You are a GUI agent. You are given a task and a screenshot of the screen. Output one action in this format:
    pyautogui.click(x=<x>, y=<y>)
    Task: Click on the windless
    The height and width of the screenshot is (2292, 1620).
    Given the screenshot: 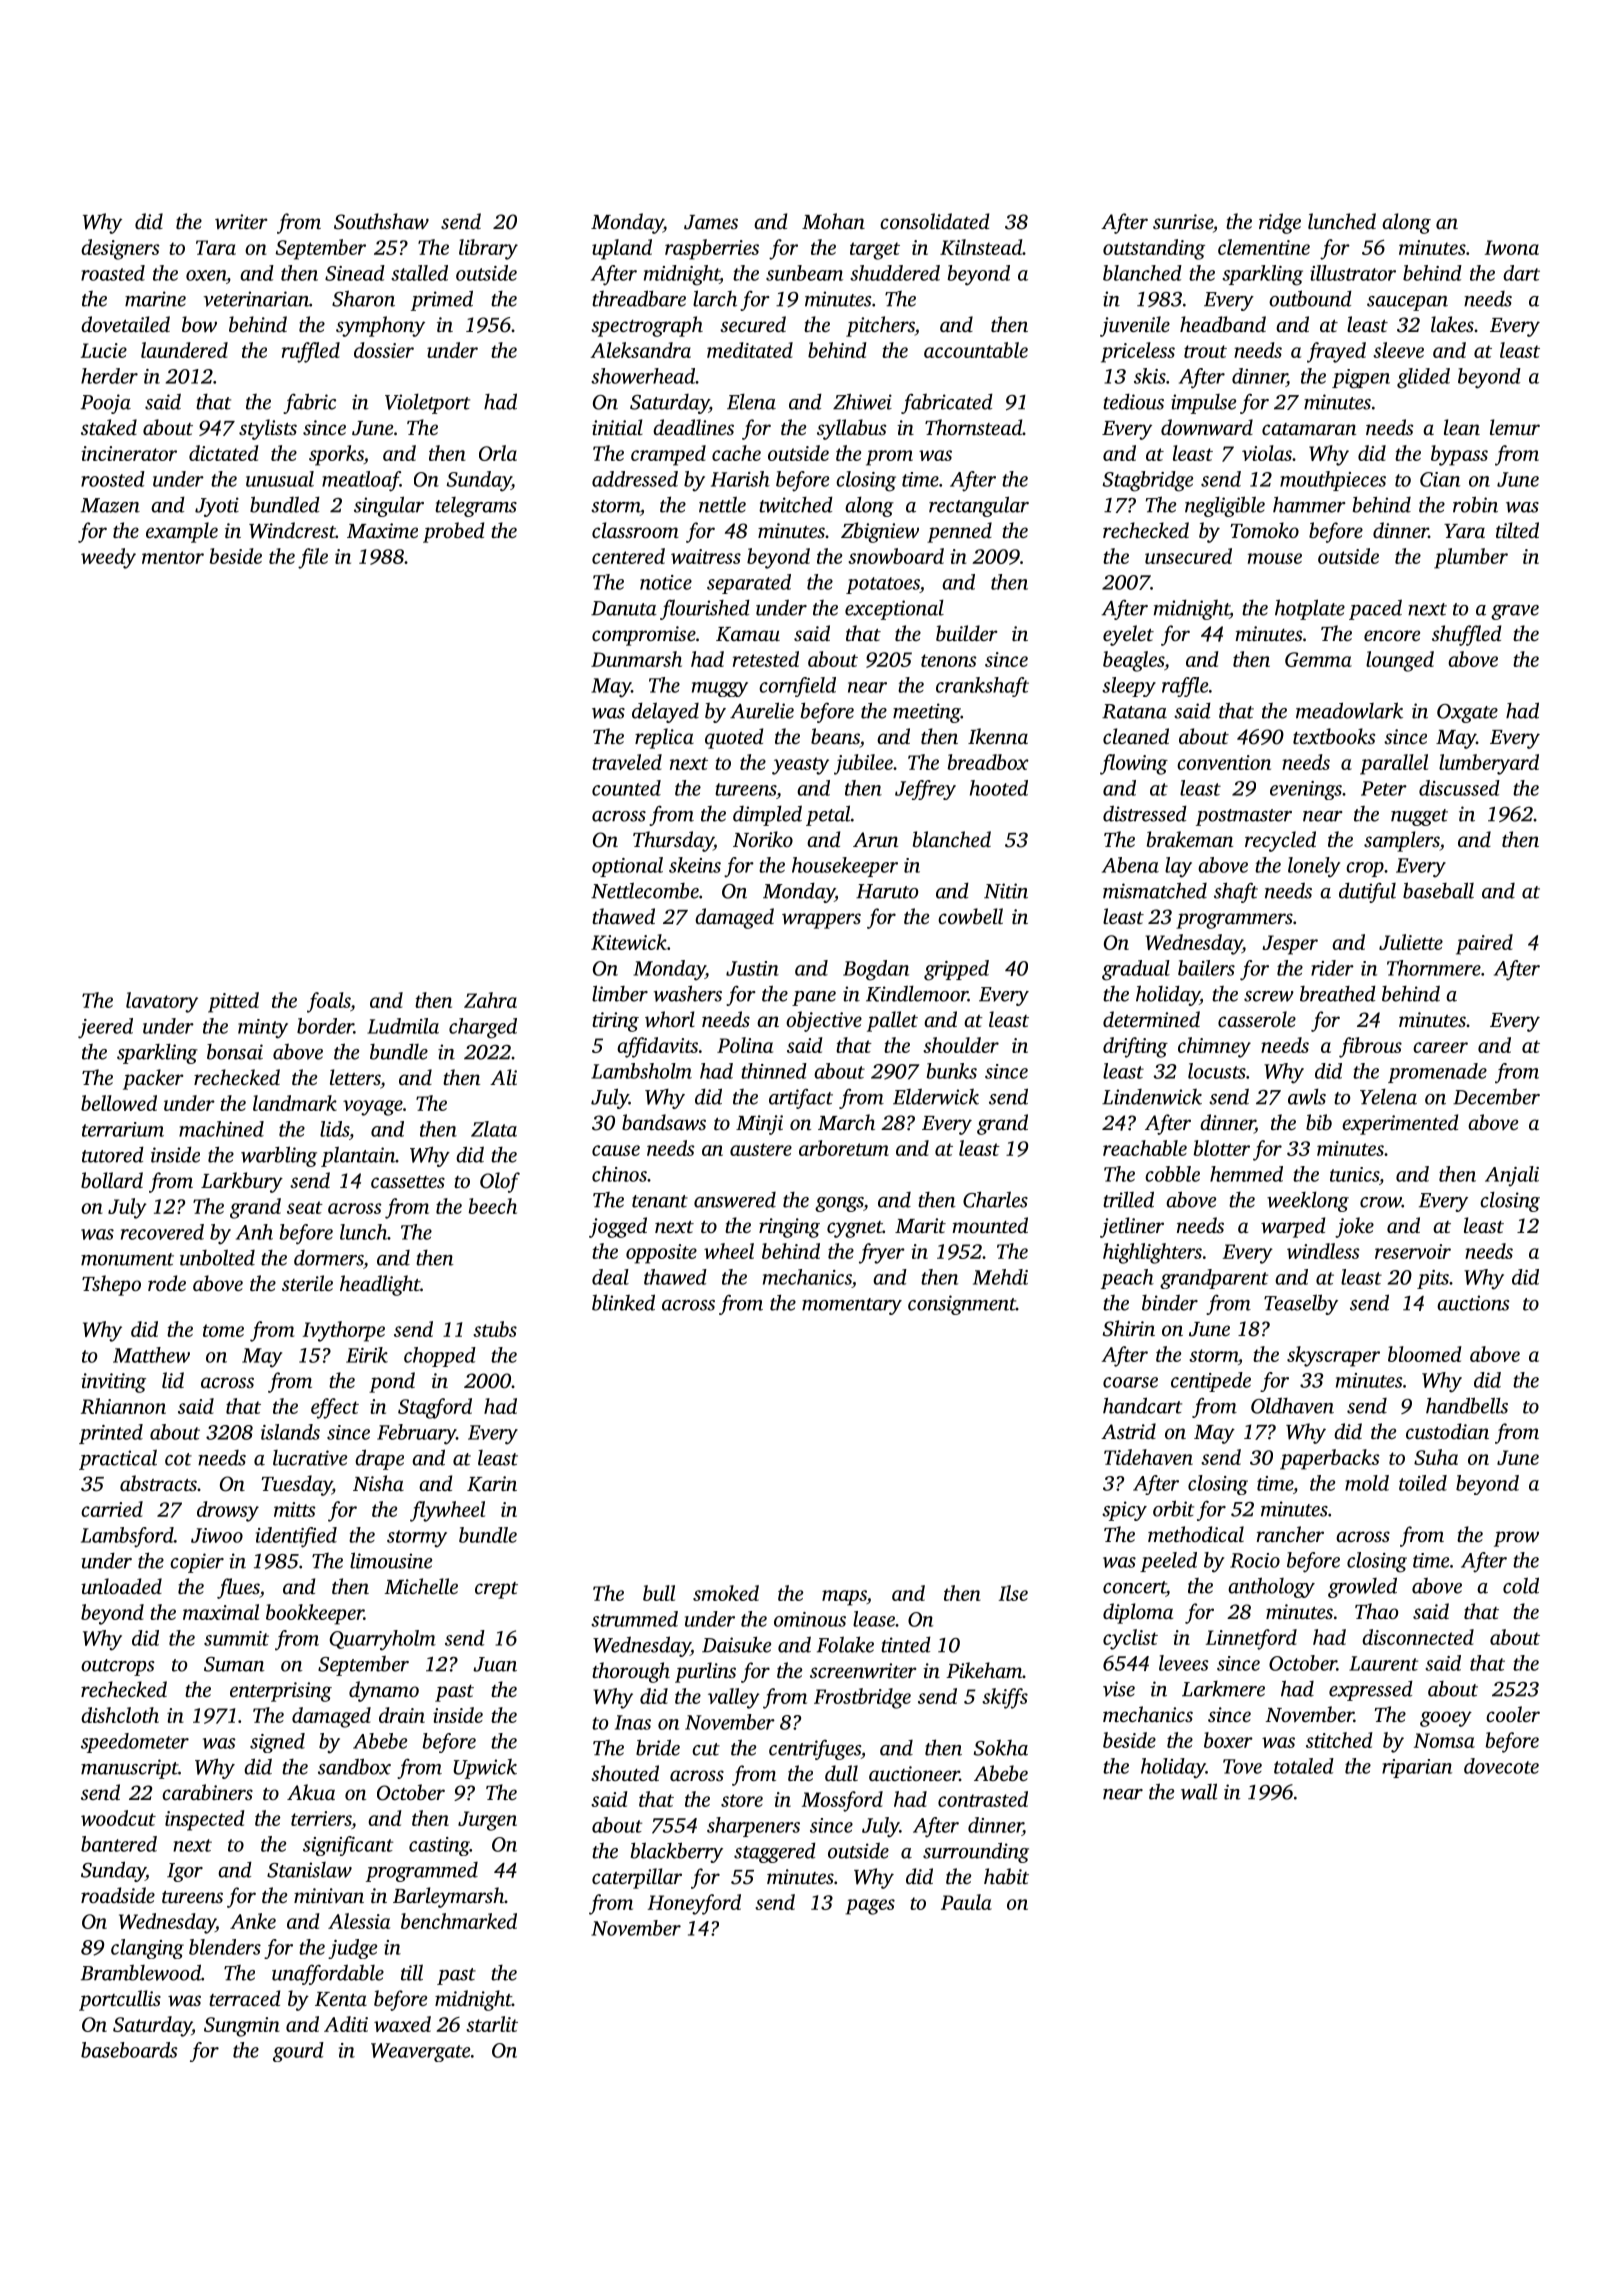 What is the action you would take?
    pyautogui.click(x=1323, y=1251)
